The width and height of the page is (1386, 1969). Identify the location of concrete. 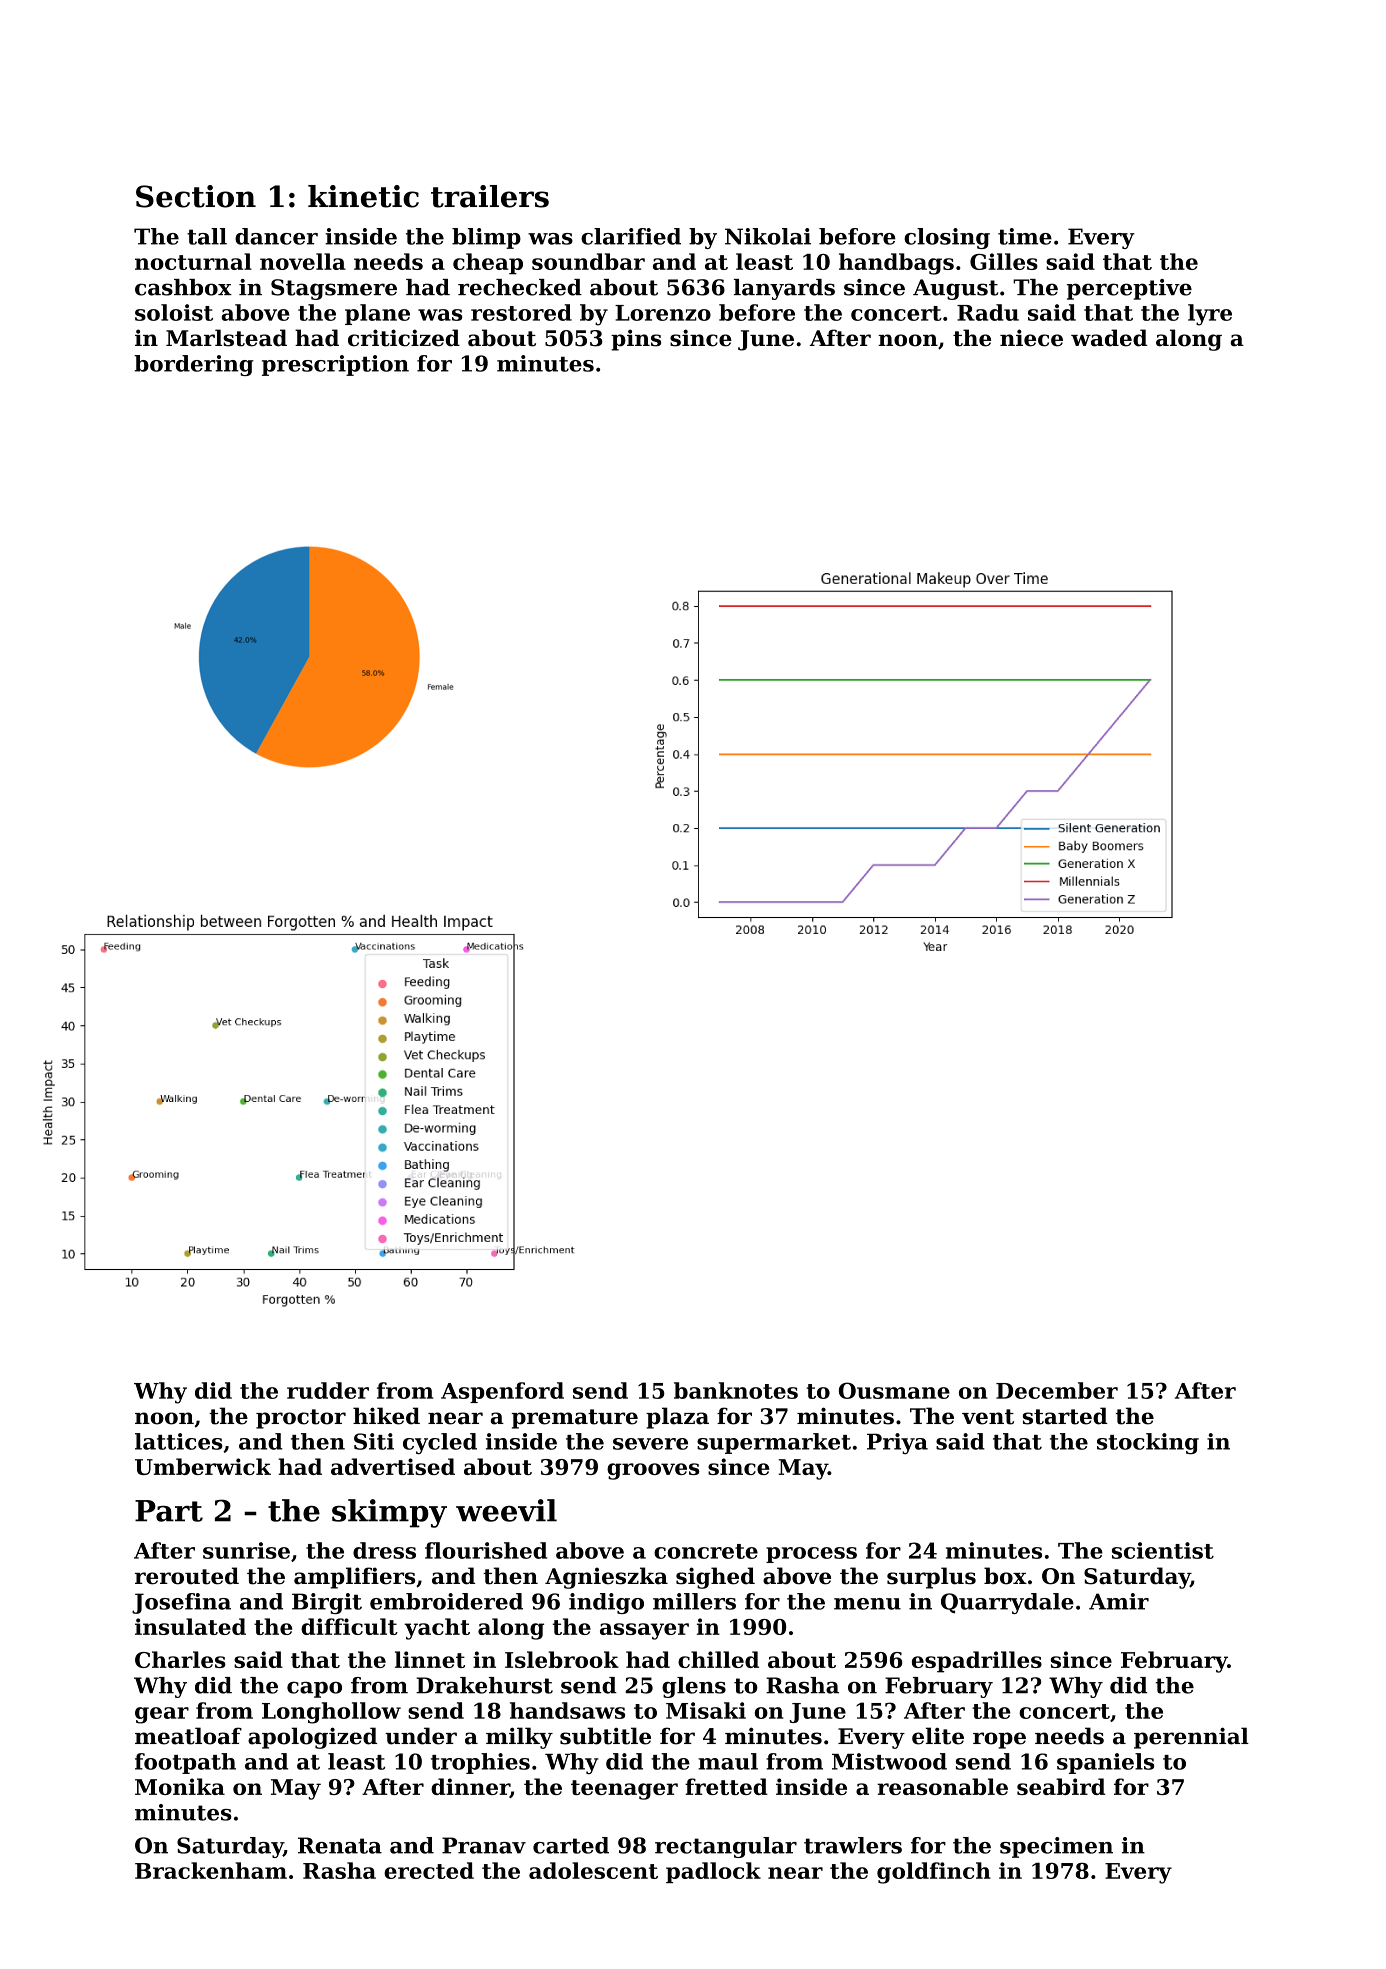
(706, 1551).
